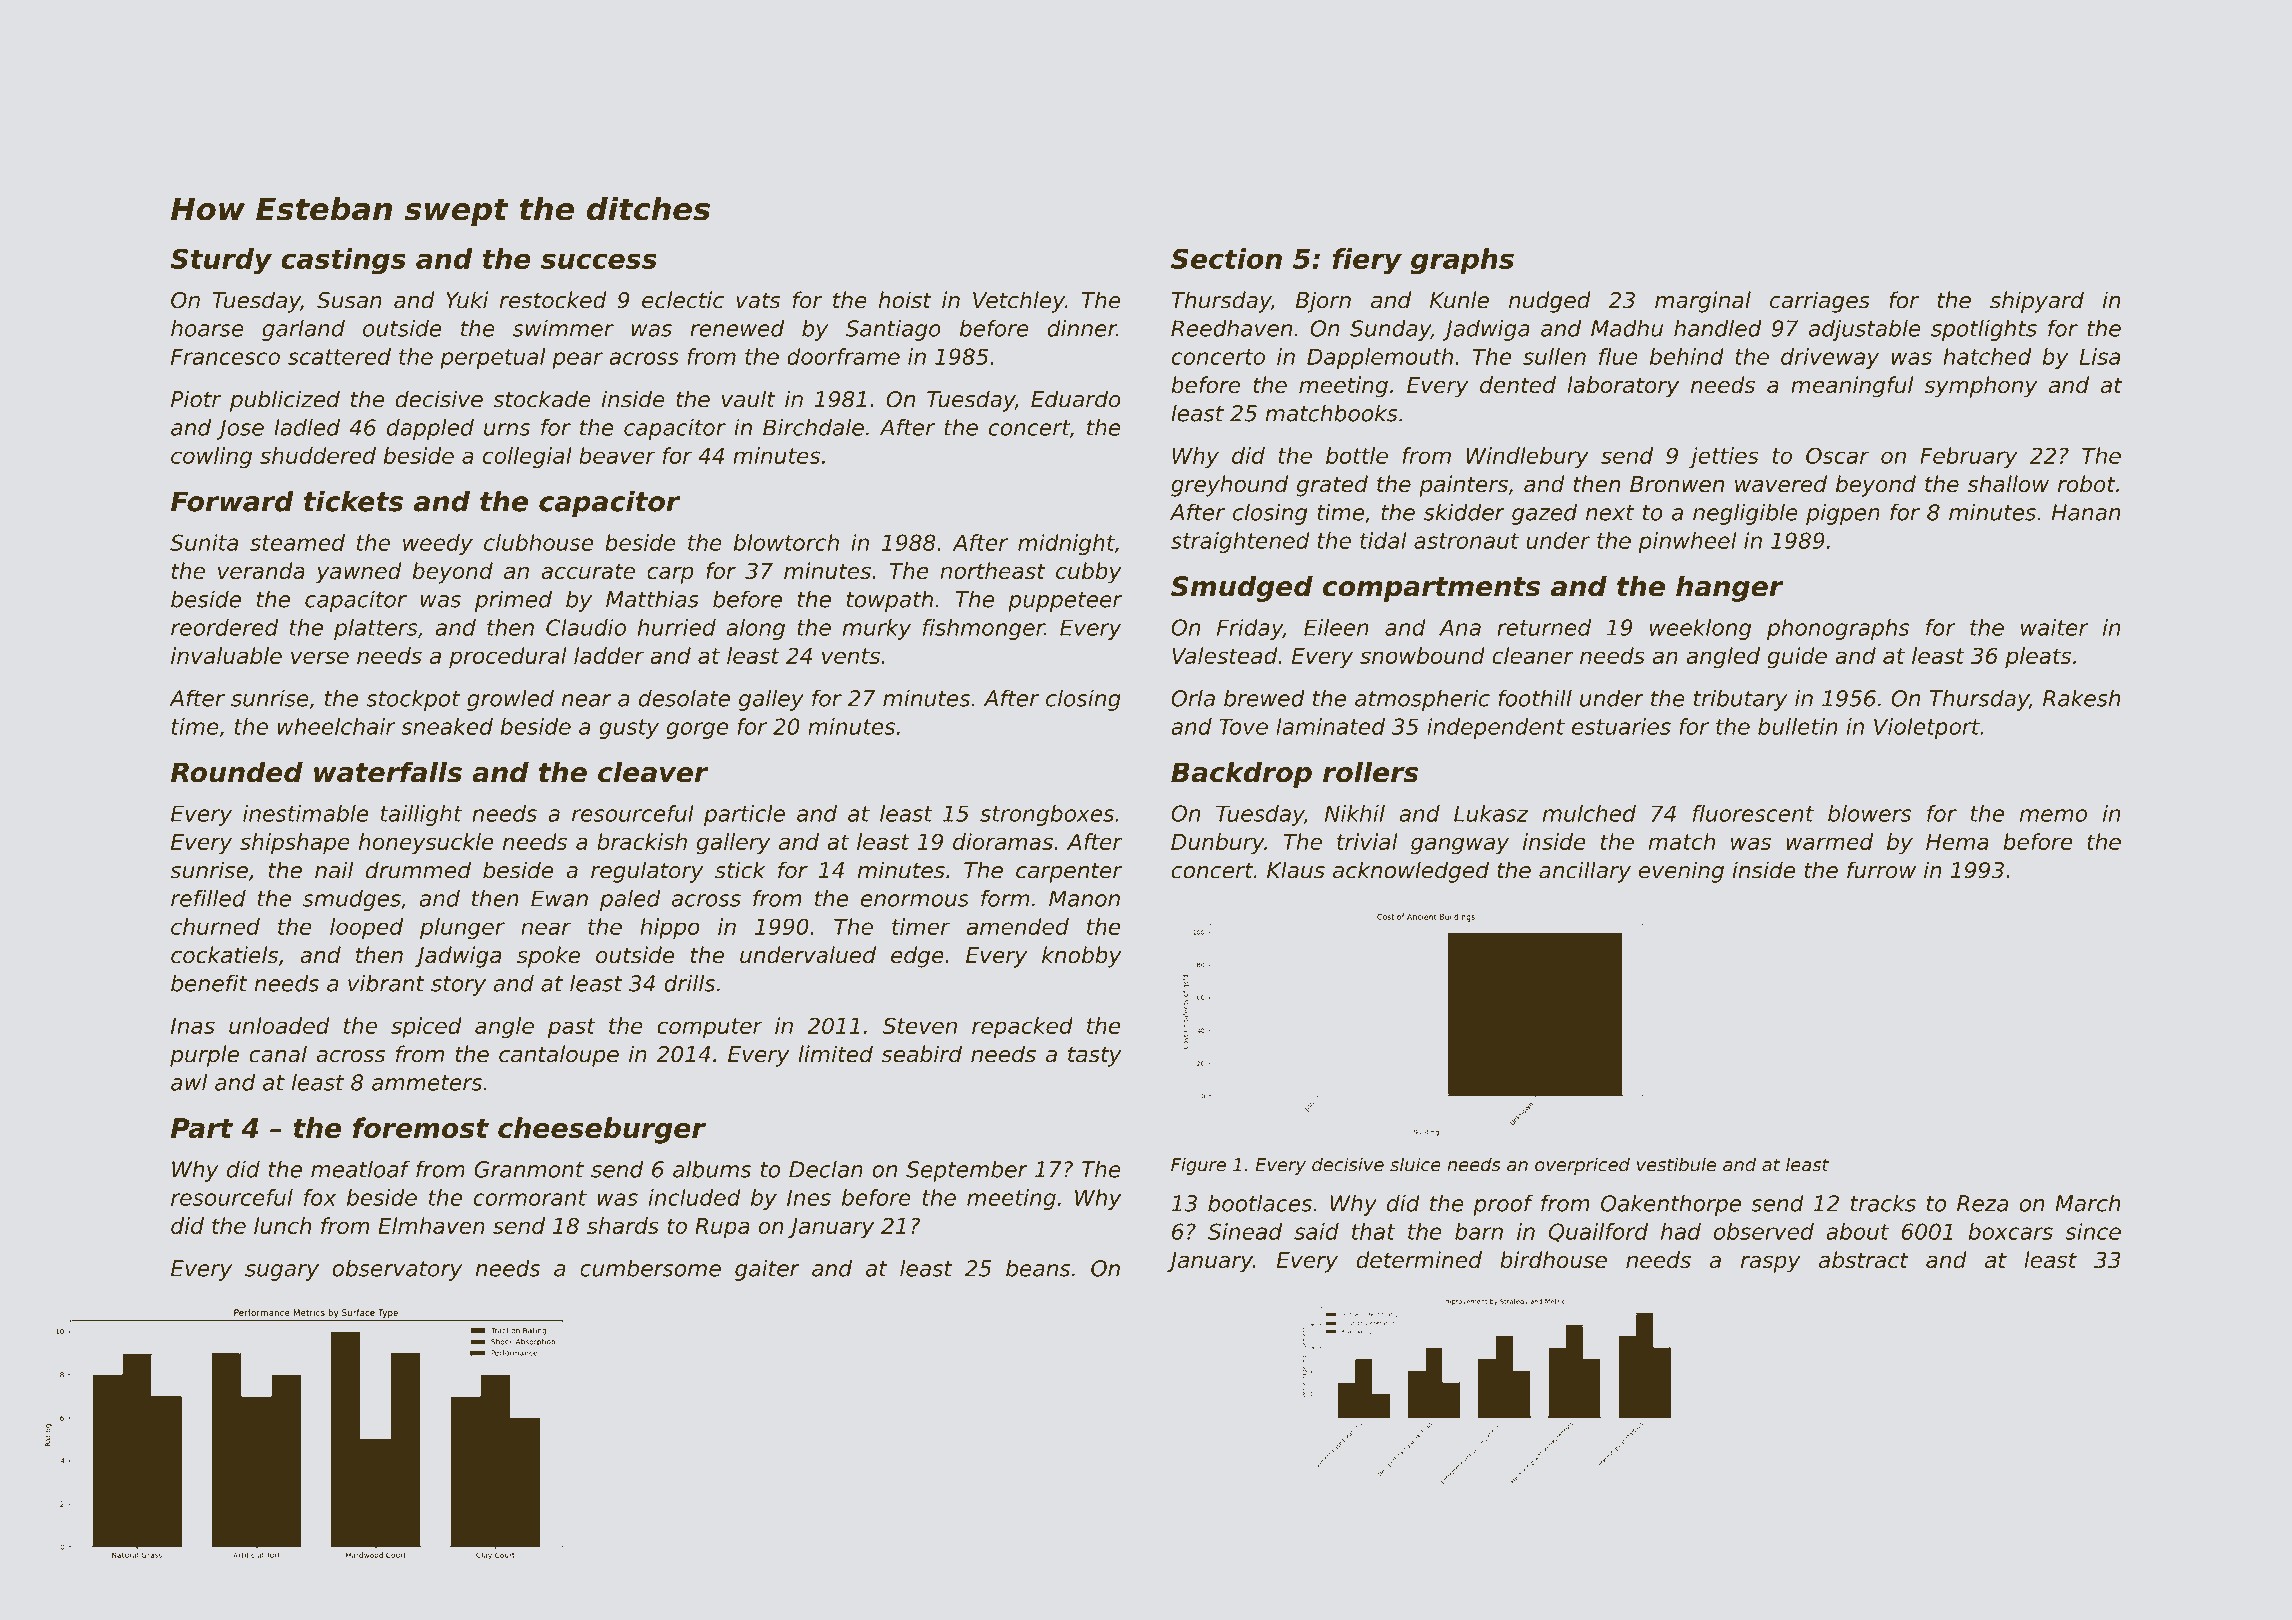 This screenshot has width=2292, height=1620. What do you see at coordinates (1076, 399) in the screenshot?
I see `Eduardo` at bounding box center [1076, 399].
